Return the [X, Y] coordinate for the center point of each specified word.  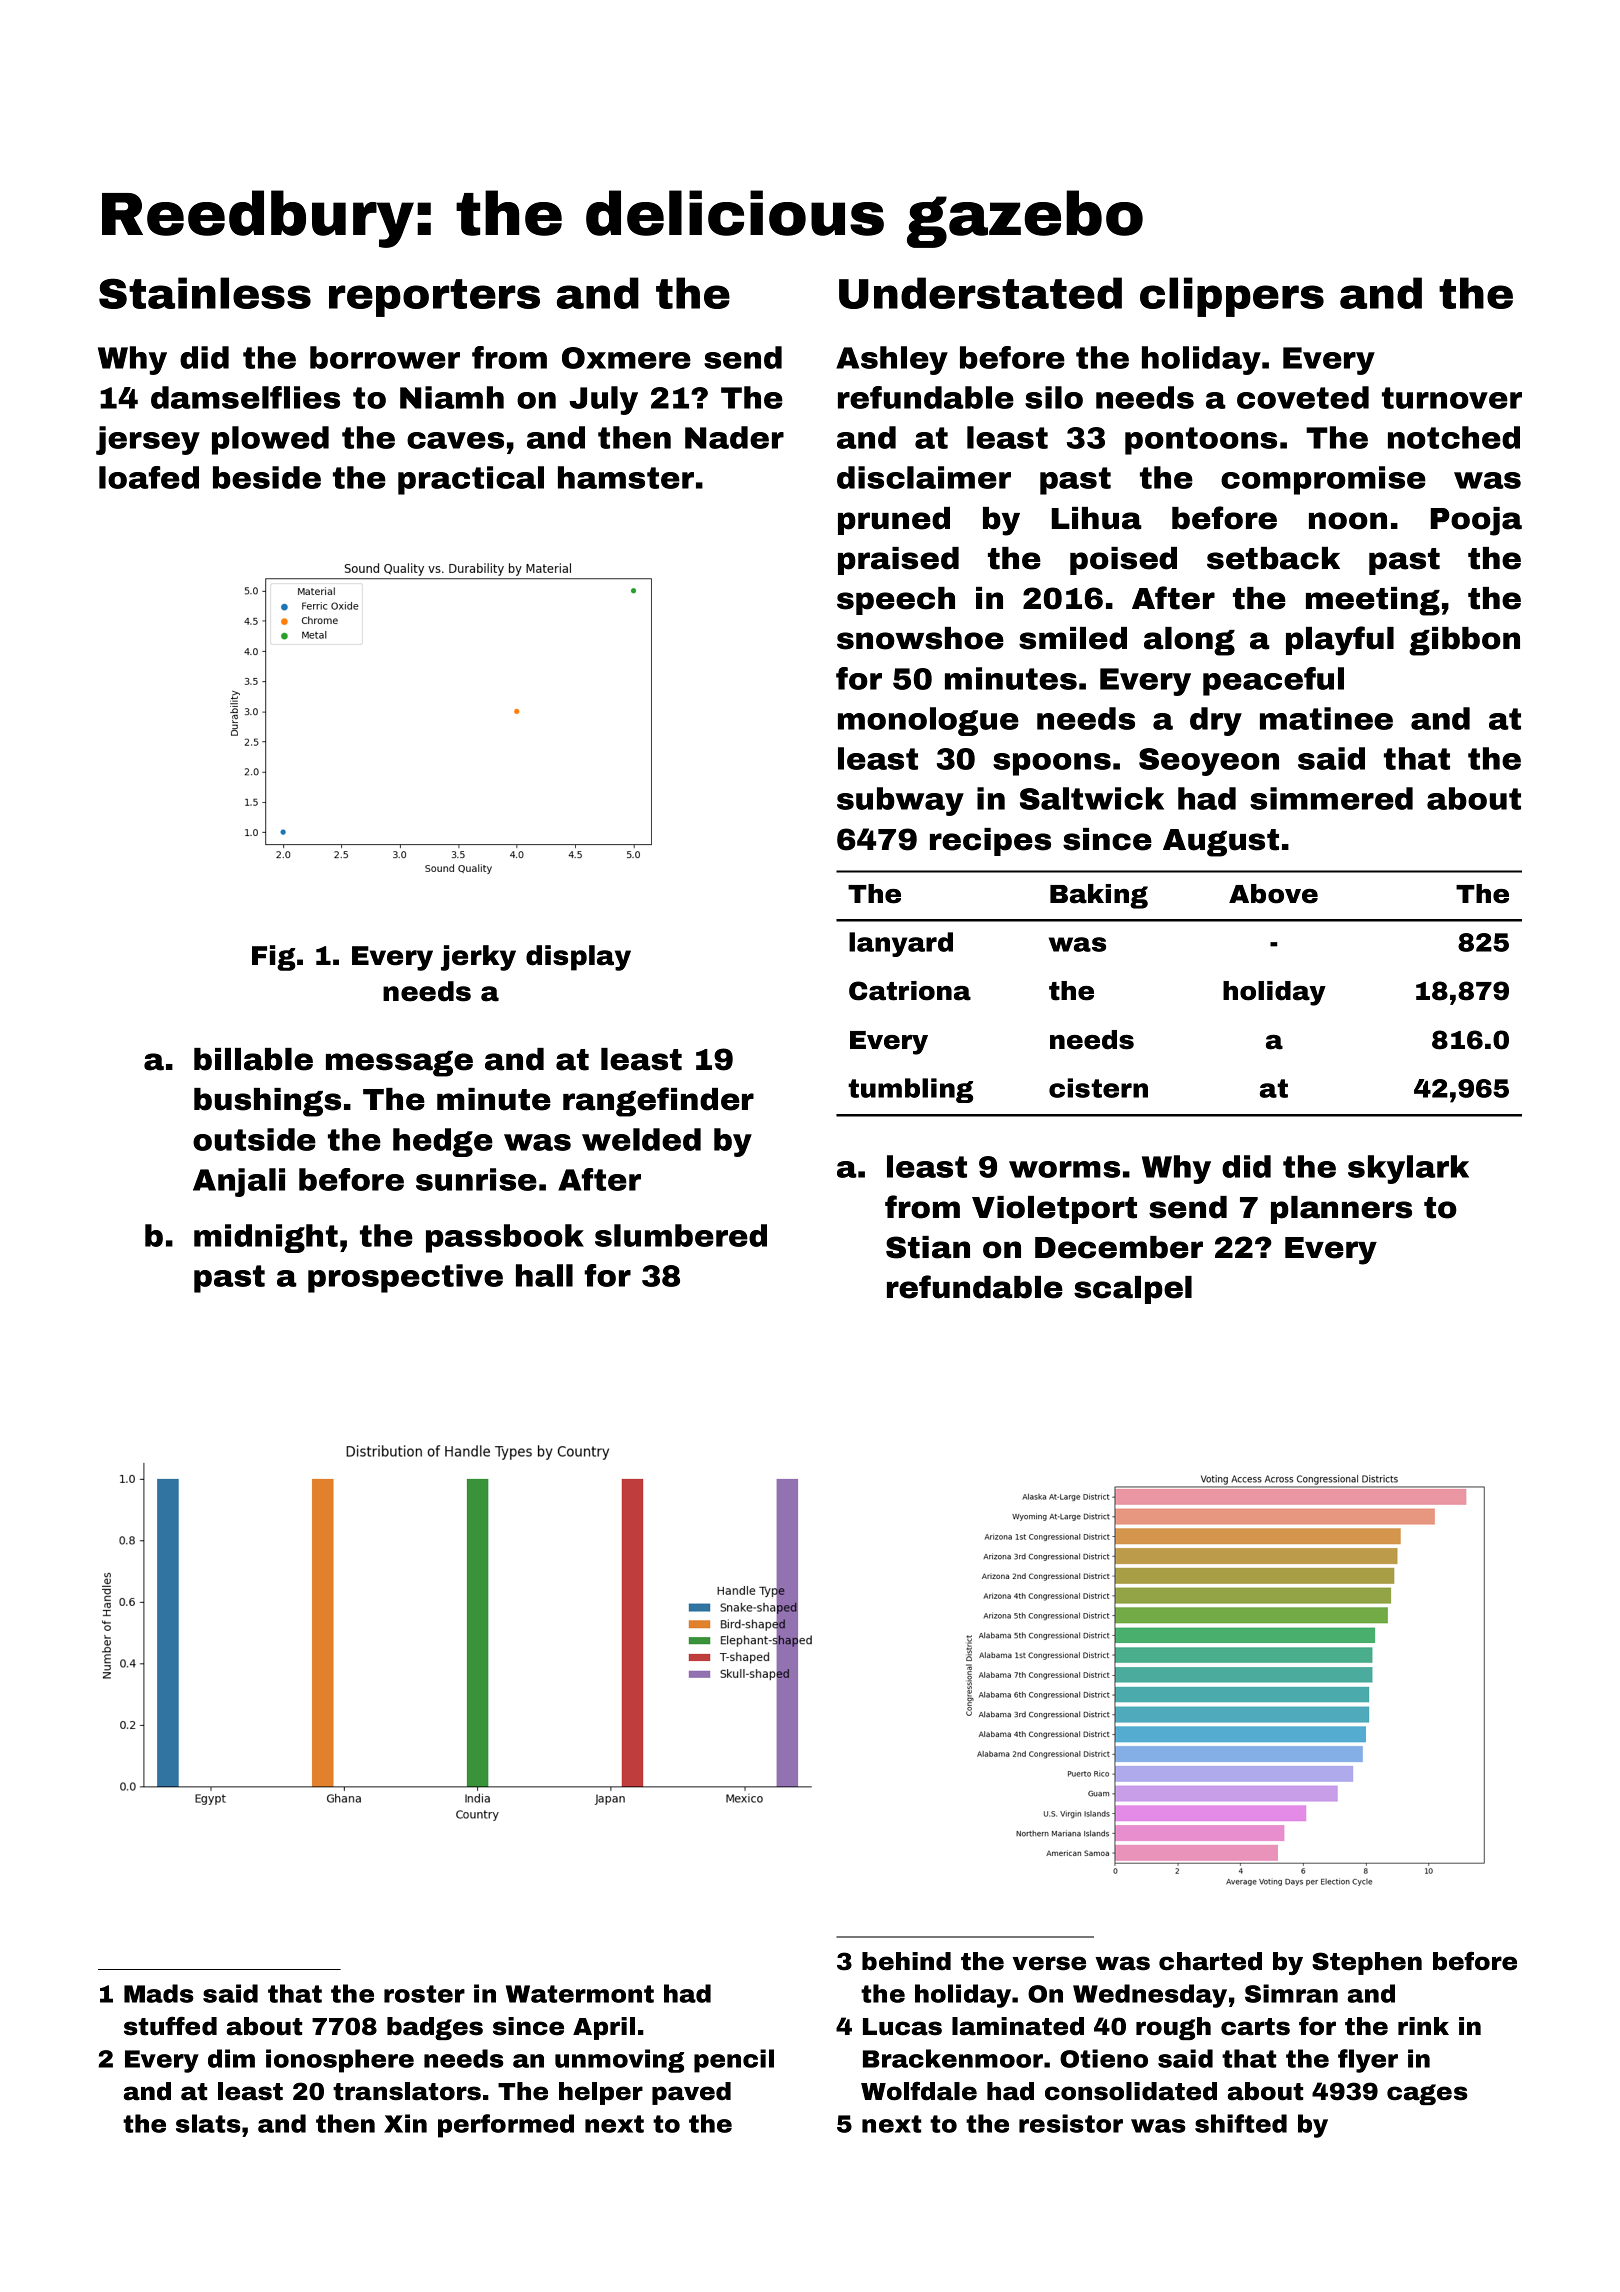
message [399, 1064]
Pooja [1476, 521]
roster [424, 1994]
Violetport [1054, 1210]
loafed [149, 477]
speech [896, 601]
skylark [1408, 1169]
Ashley [892, 360]
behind [906, 1961]
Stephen [1367, 1963]
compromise [1323, 480]
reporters [434, 298]
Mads [159, 1993]
